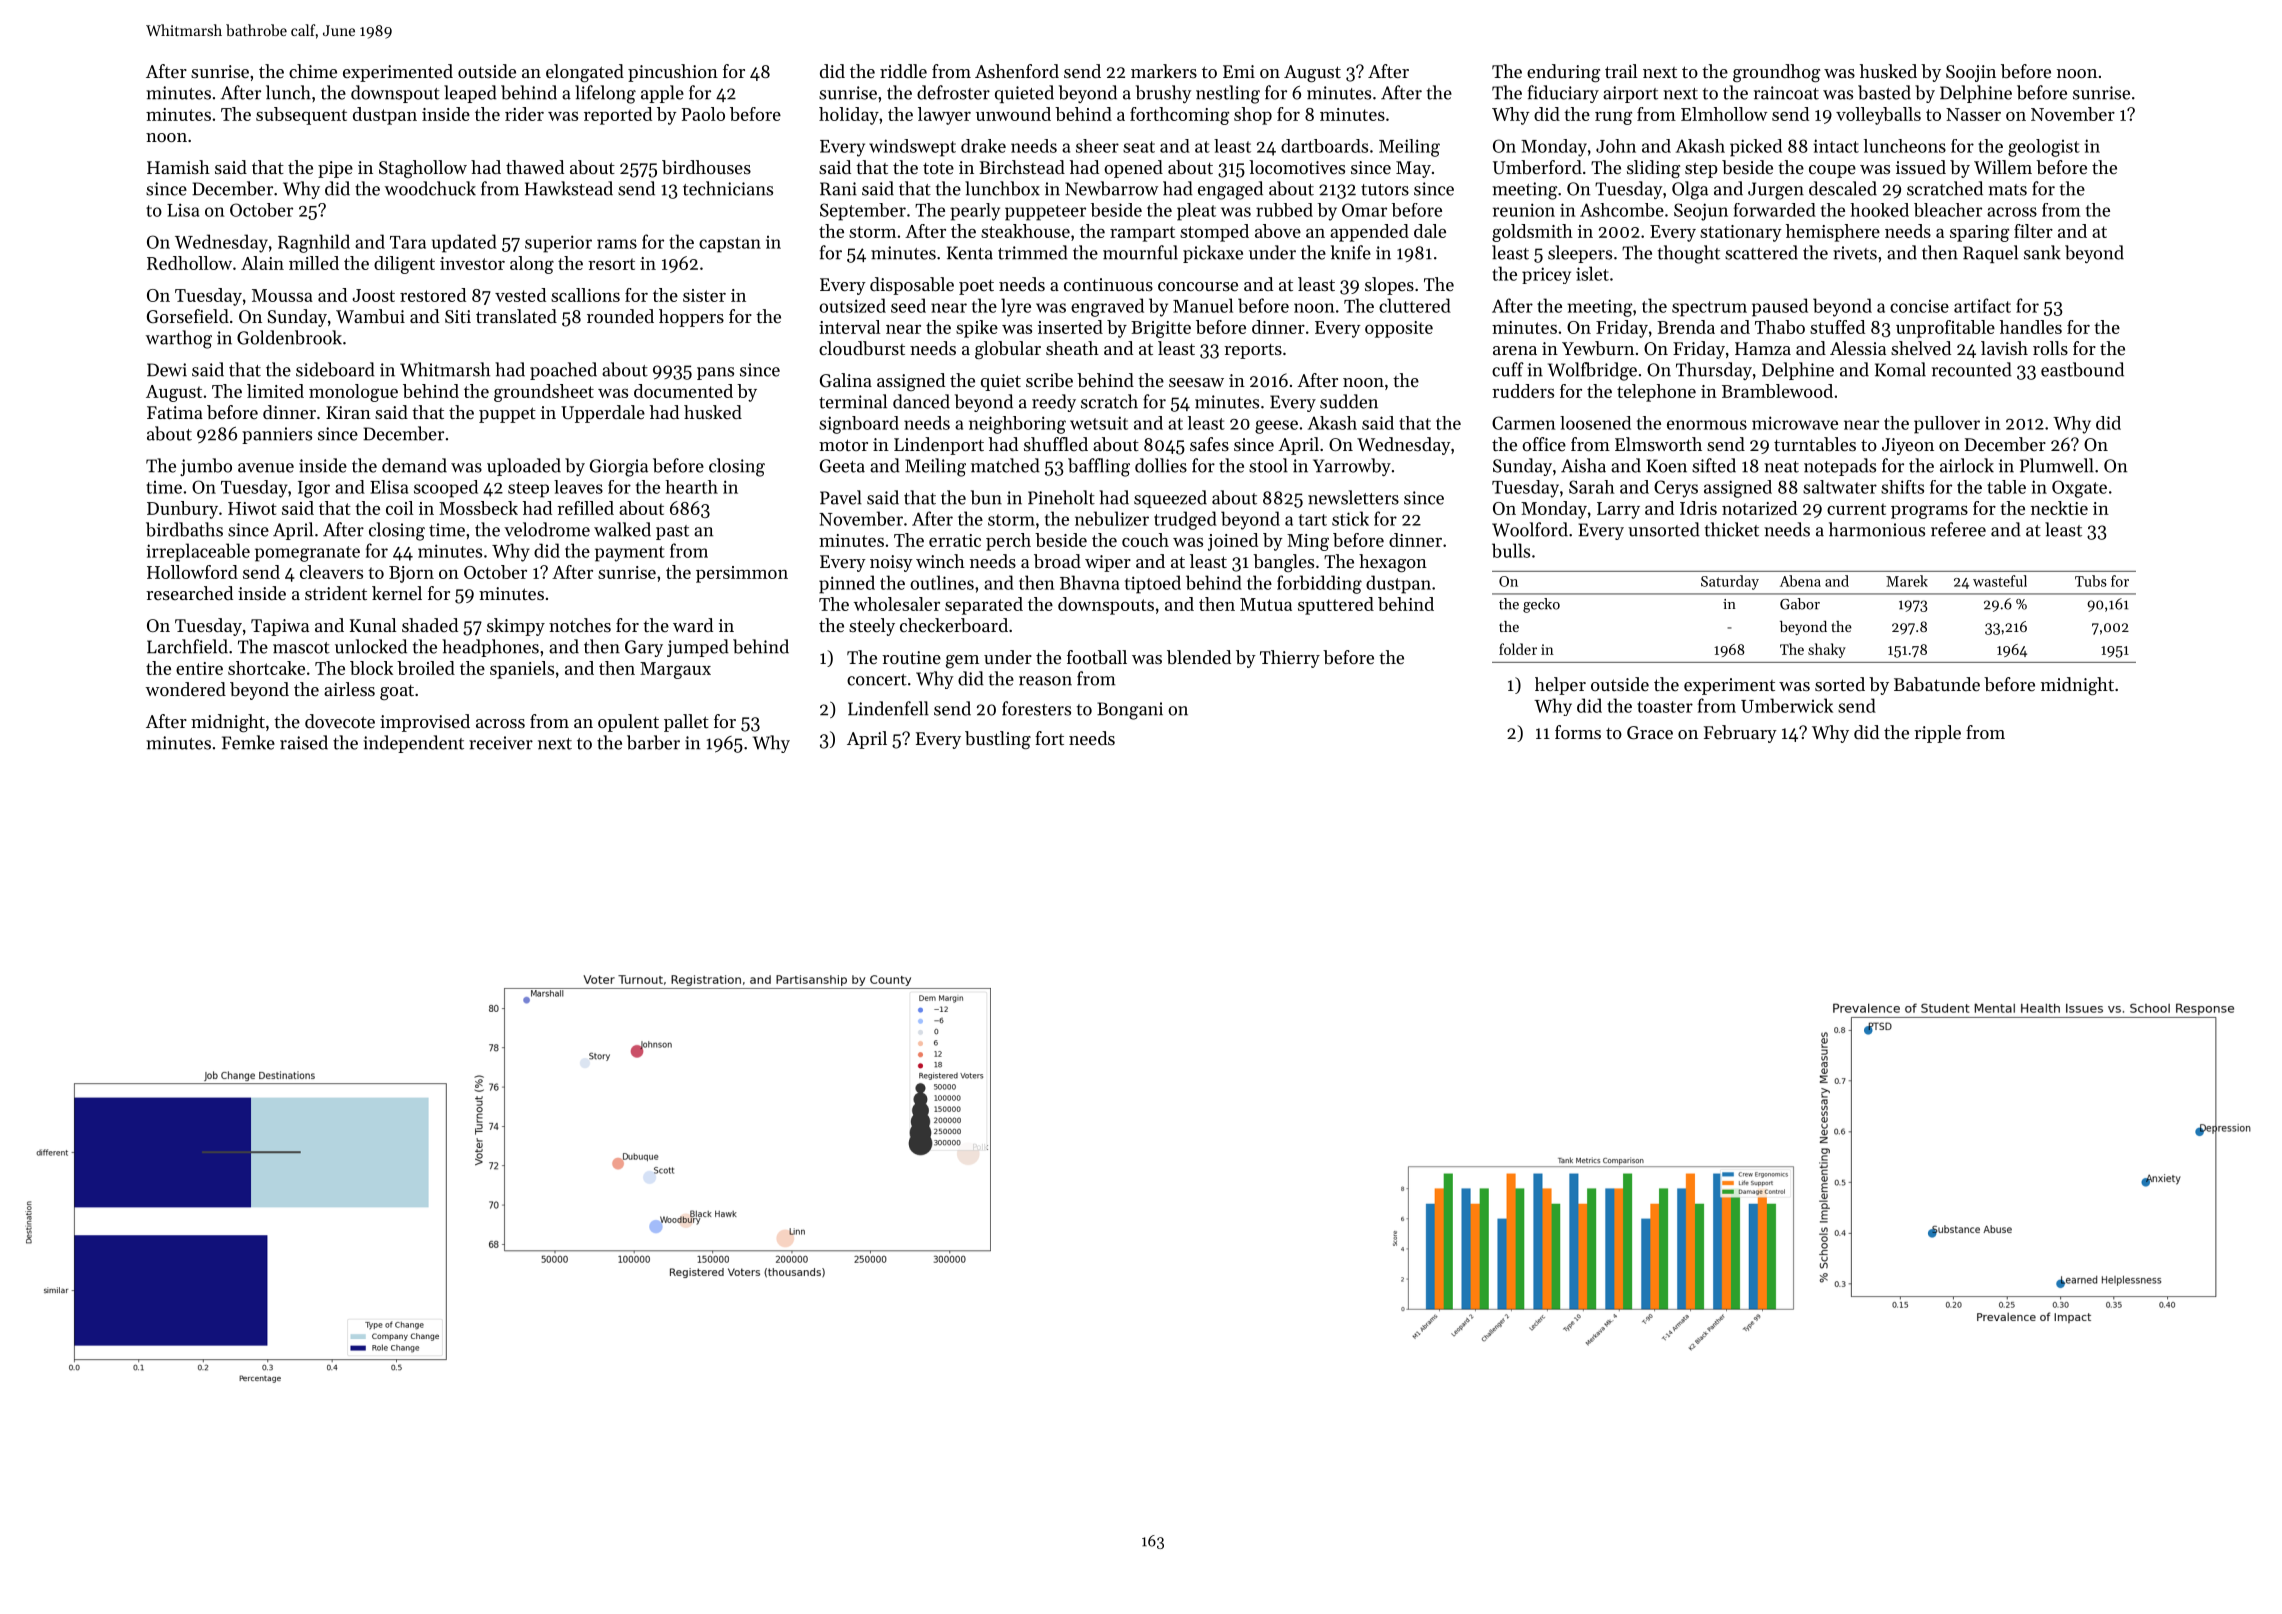  What do you see at coordinates (628, 723) in the image?
I see `opulent` at bounding box center [628, 723].
